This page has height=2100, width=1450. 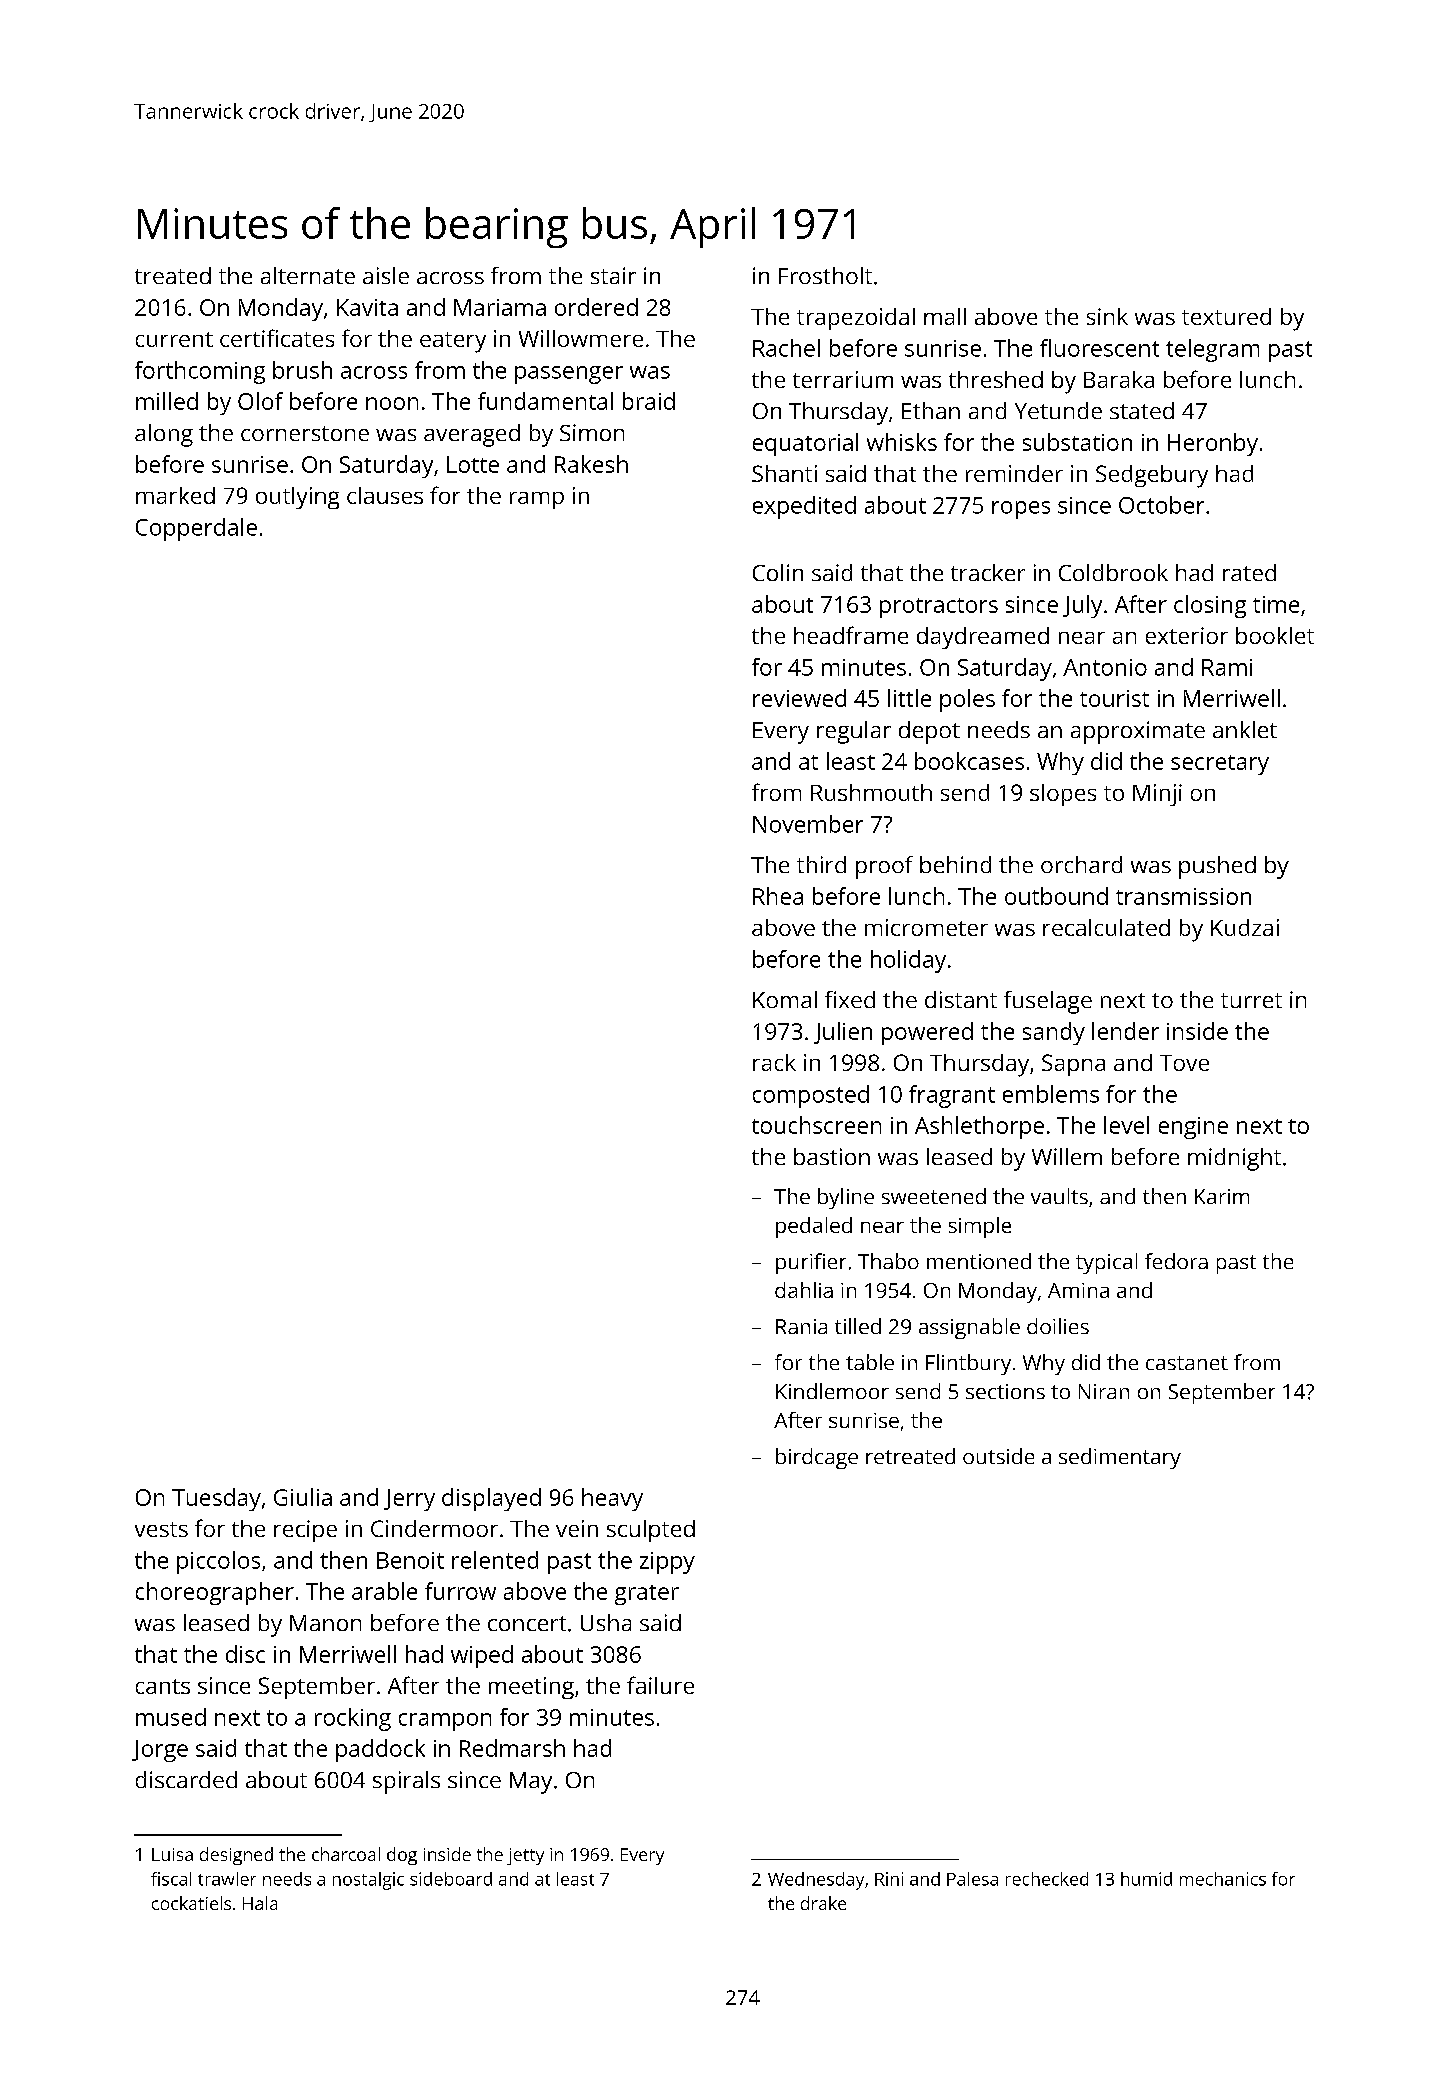 What do you see at coordinates (196, 529) in the page?
I see `Copperdale` at bounding box center [196, 529].
